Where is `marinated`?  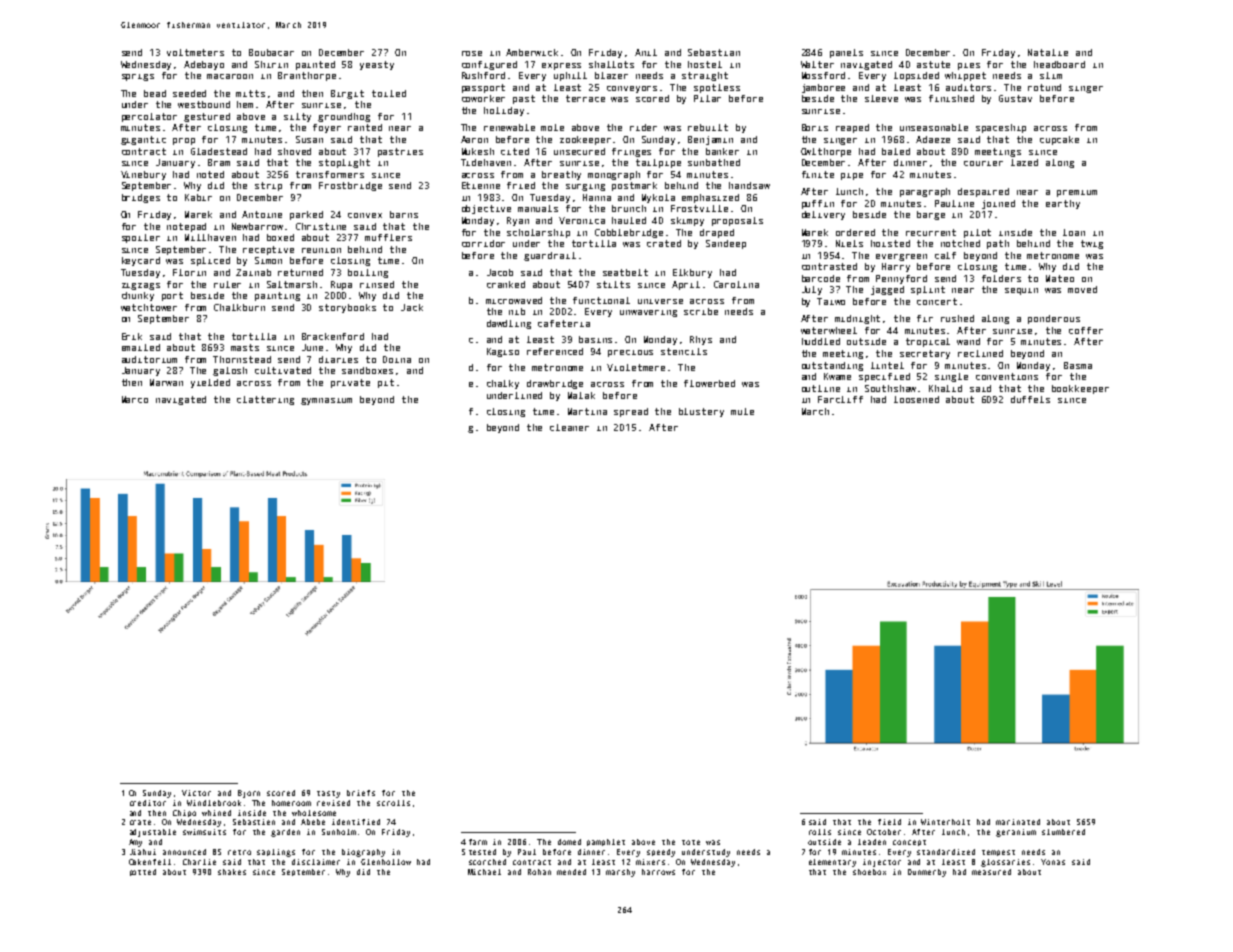 marinated is located at coordinates (1018, 822).
